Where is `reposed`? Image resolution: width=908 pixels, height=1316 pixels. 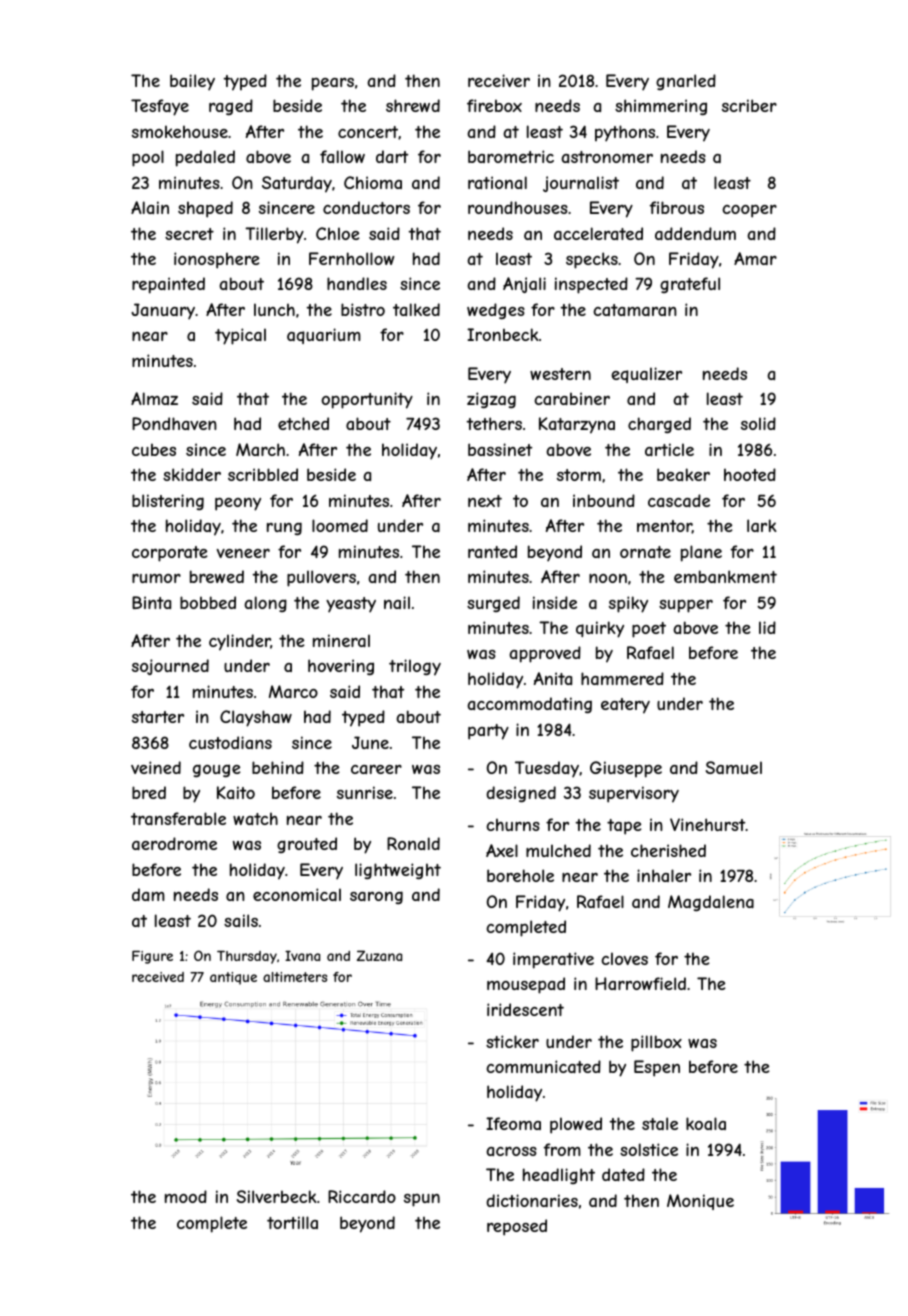
reposed is located at coordinates (517, 1227).
